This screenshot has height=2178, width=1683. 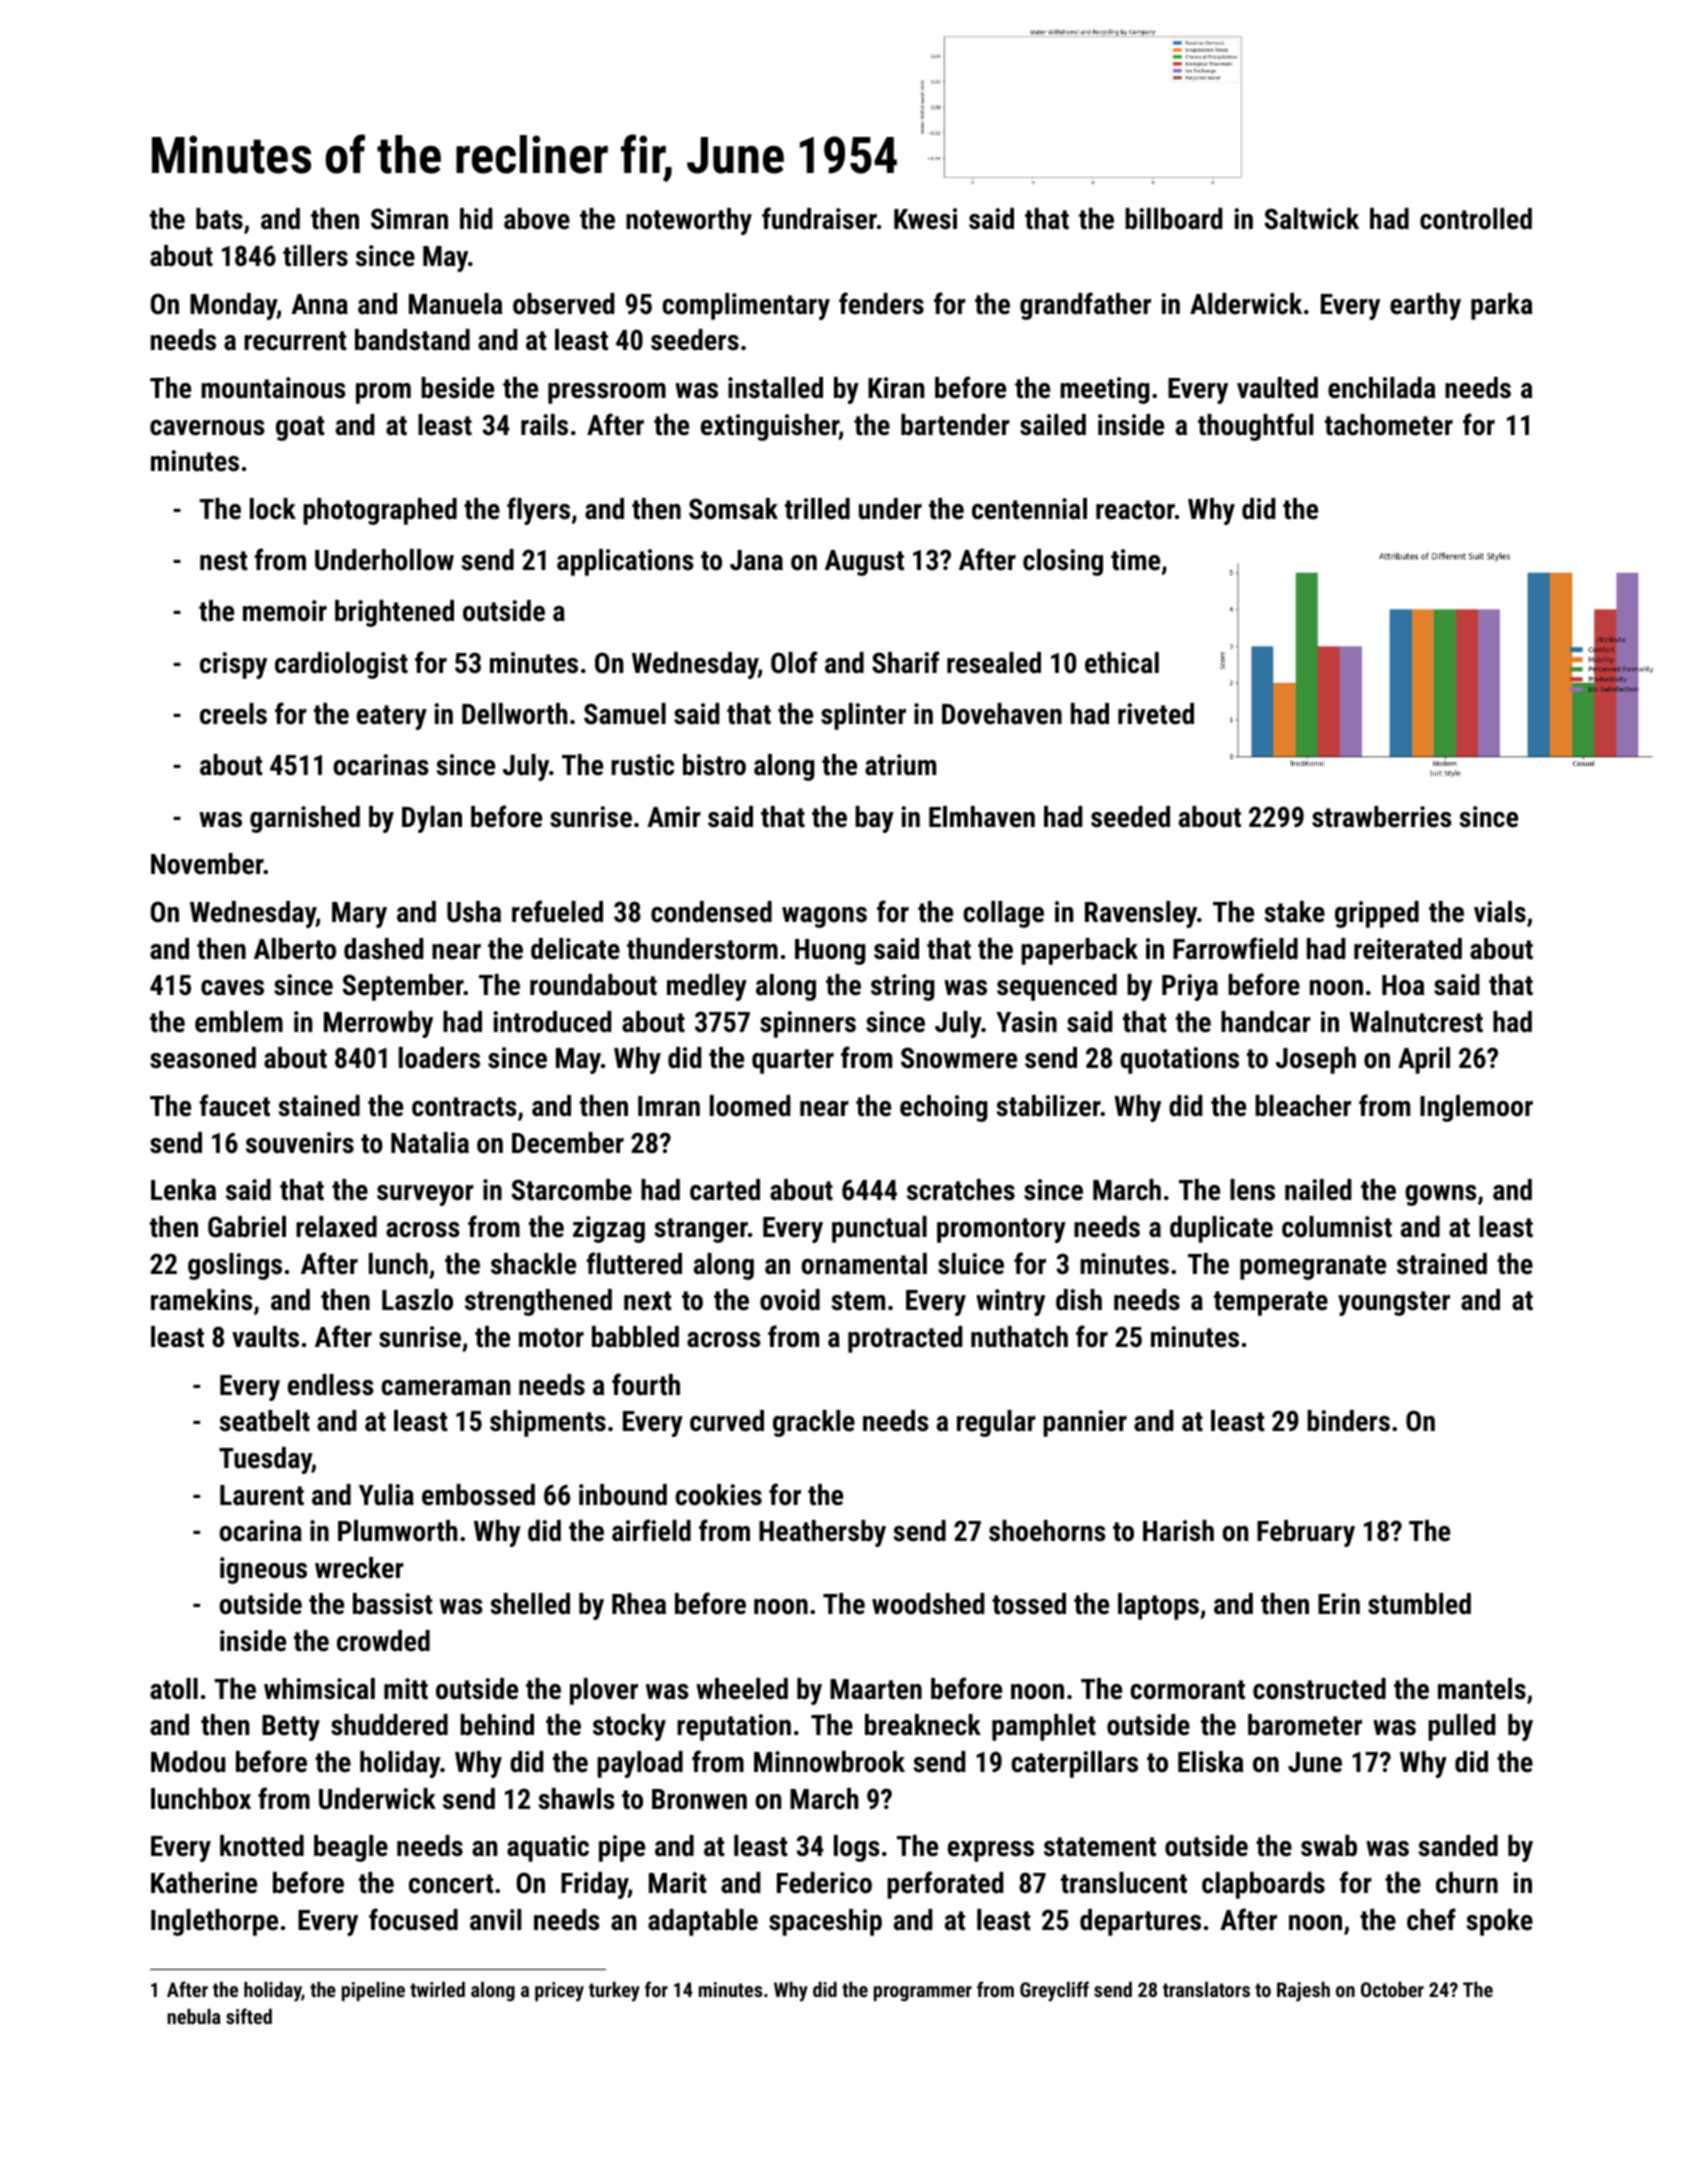 What do you see at coordinates (750, 1106) in the screenshot?
I see `loomed` at bounding box center [750, 1106].
